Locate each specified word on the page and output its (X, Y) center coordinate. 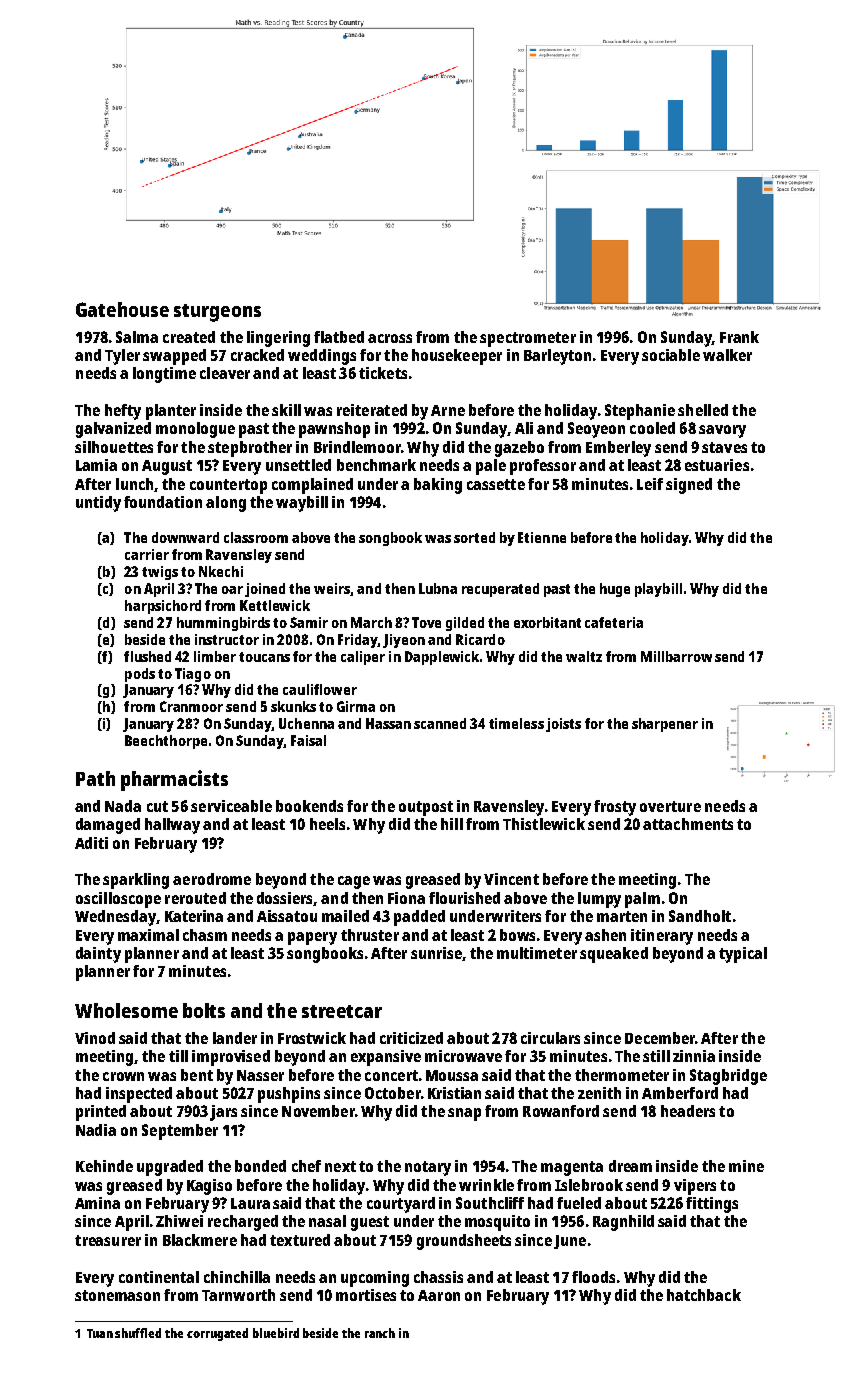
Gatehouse (122, 309)
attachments (688, 824)
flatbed (339, 337)
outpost (426, 808)
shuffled (138, 1333)
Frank (739, 337)
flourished (464, 898)
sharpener (665, 725)
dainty (98, 955)
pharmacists (174, 780)
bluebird (276, 1333)
